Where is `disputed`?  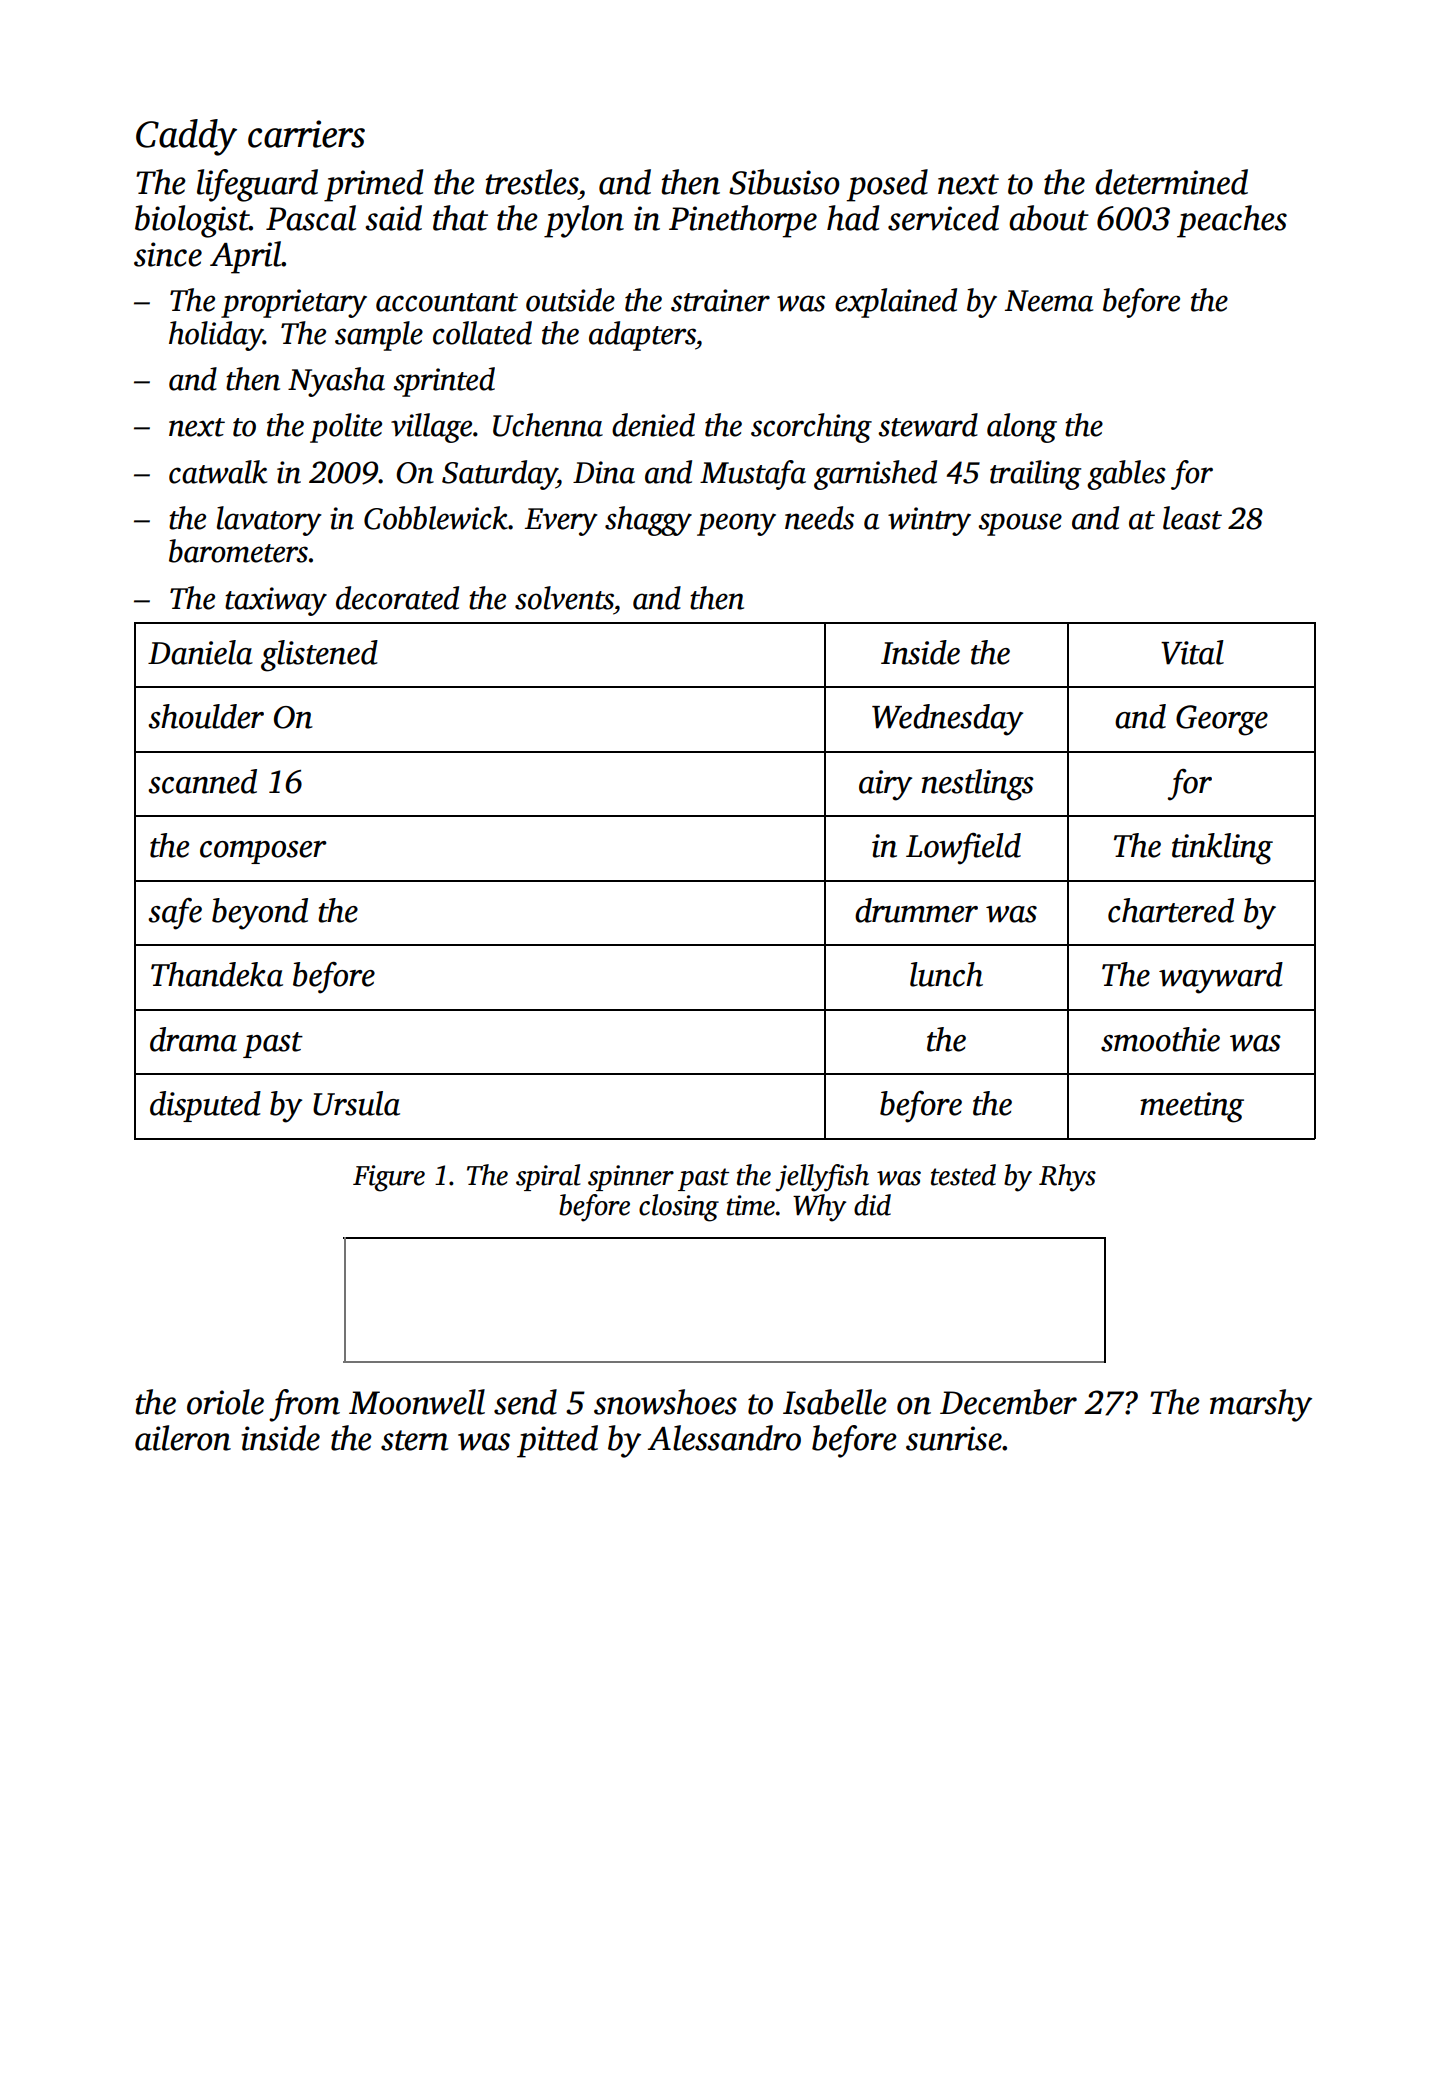
disputed is located at coordinates (205, 1106).
